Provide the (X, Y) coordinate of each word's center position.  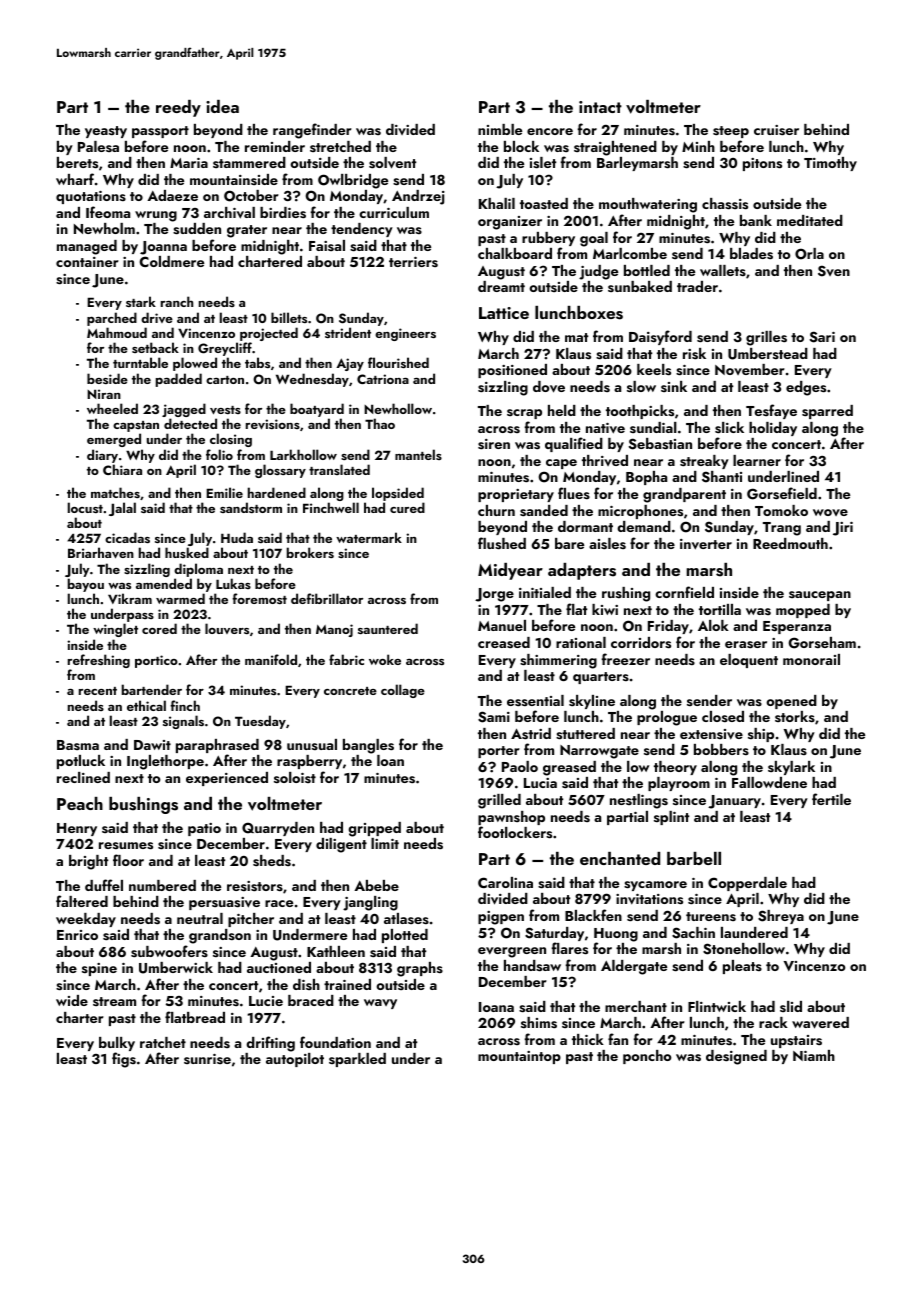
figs (124, 1060)
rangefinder (312, 131)
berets (77, 163)
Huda (237, 537)
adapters (582, 571)
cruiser (776, 130)
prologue (667, 718)
